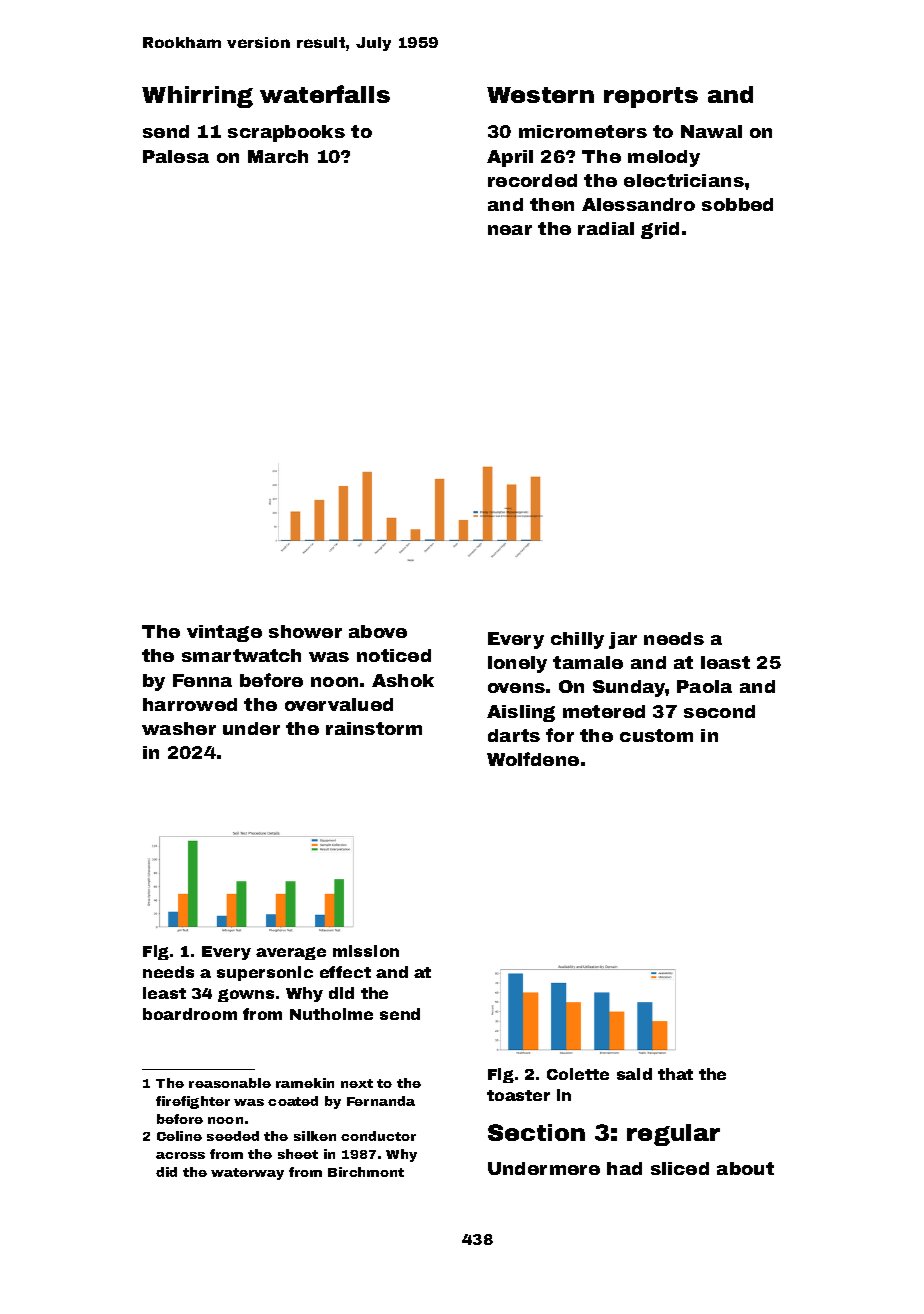  What do you see at coordinates (366, 1172) in the page?
I see `Birchmont` at bounding box center [366, 1172].
